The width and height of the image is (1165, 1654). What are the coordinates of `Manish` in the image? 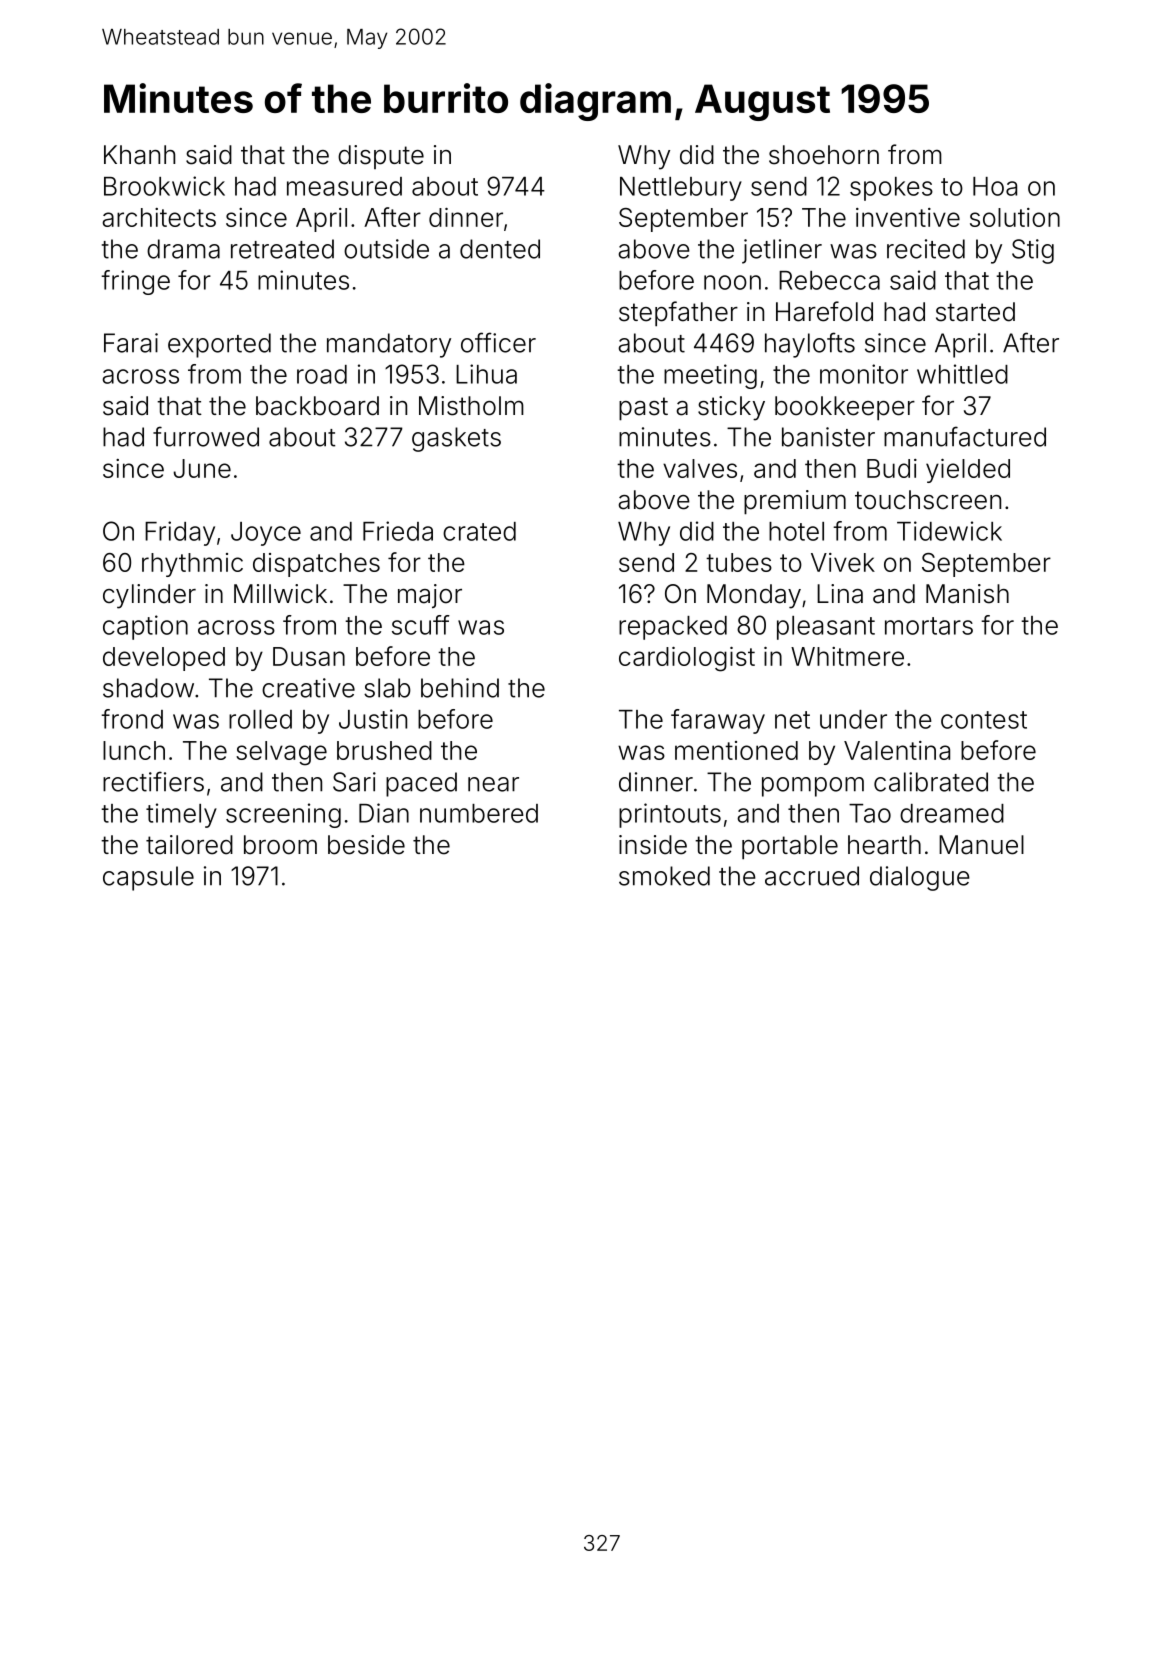 It's located at (967, 594).
